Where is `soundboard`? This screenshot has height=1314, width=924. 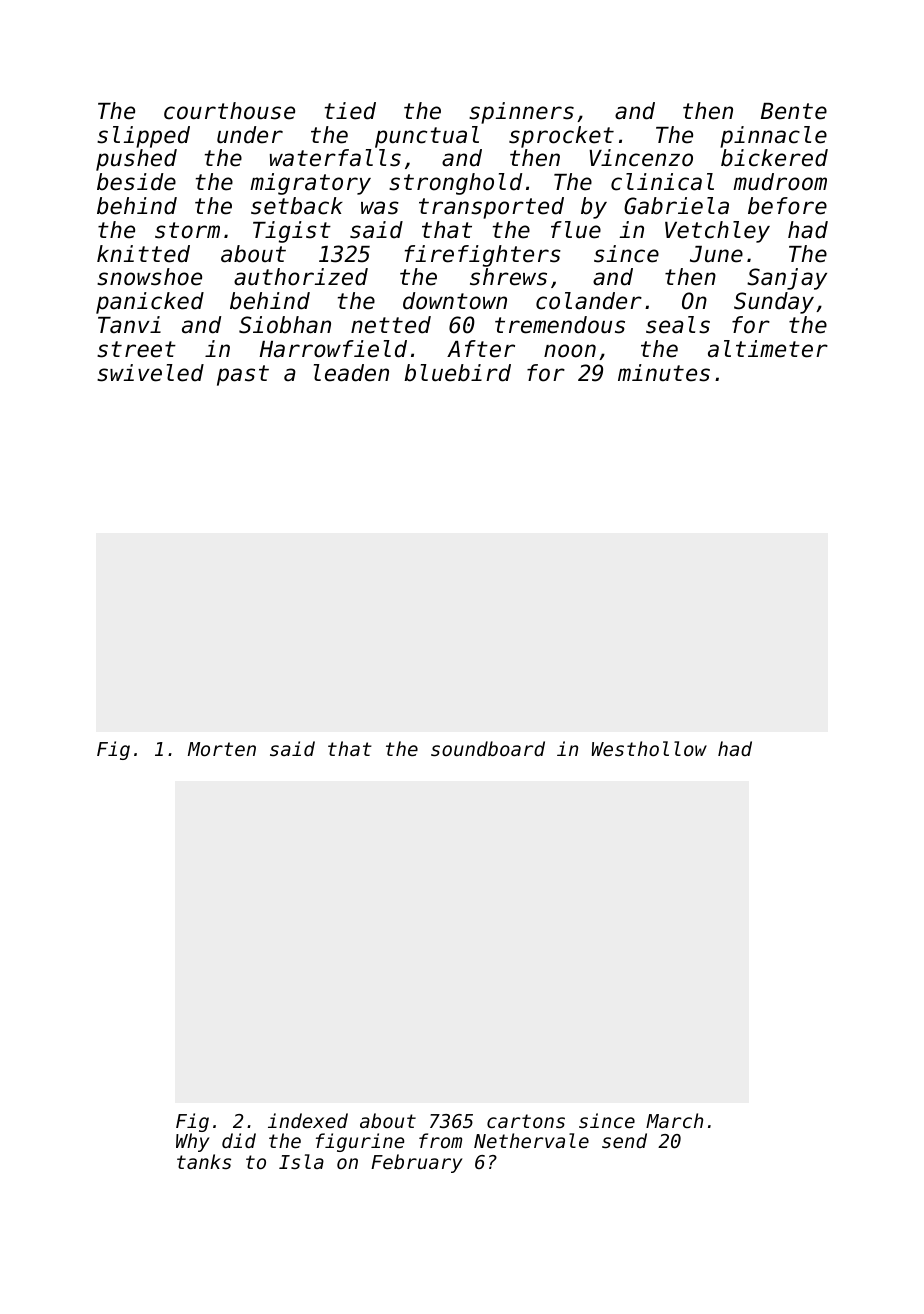 soundboard is located at coordinates (488, 748).
